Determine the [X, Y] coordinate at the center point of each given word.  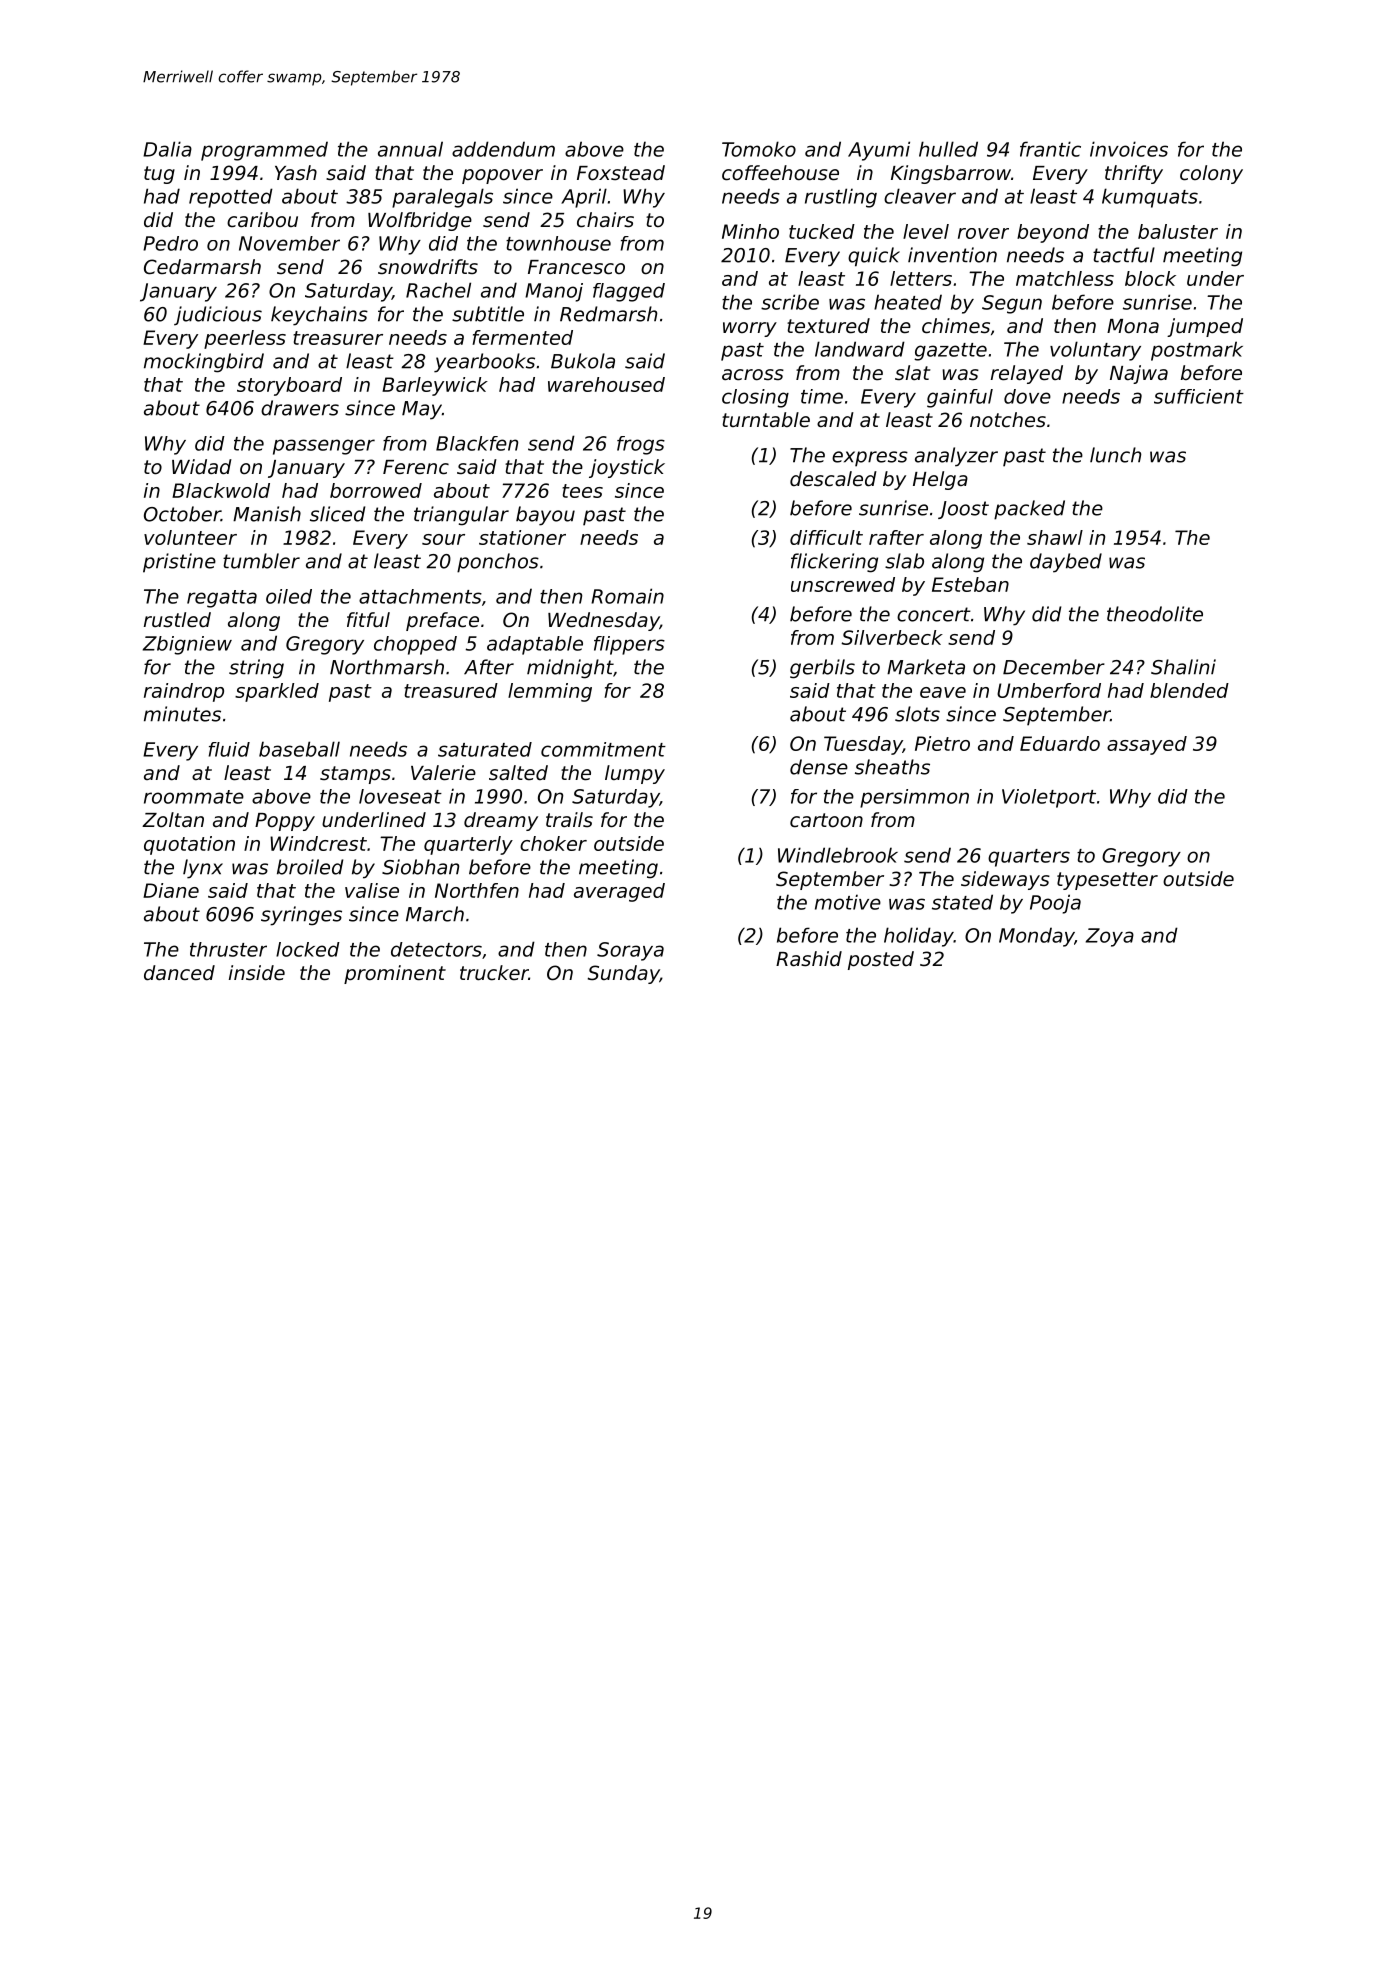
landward [860, 349]
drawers [300, 408]
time [822, 396]
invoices [1129, 149]
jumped [1205, 327]
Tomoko [759, 149]
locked [308, 949]
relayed [1027, 374]
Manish [267, 514]
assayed [1147, 745]
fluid [229, 749]
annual [410, 149]
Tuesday [863, 745]
